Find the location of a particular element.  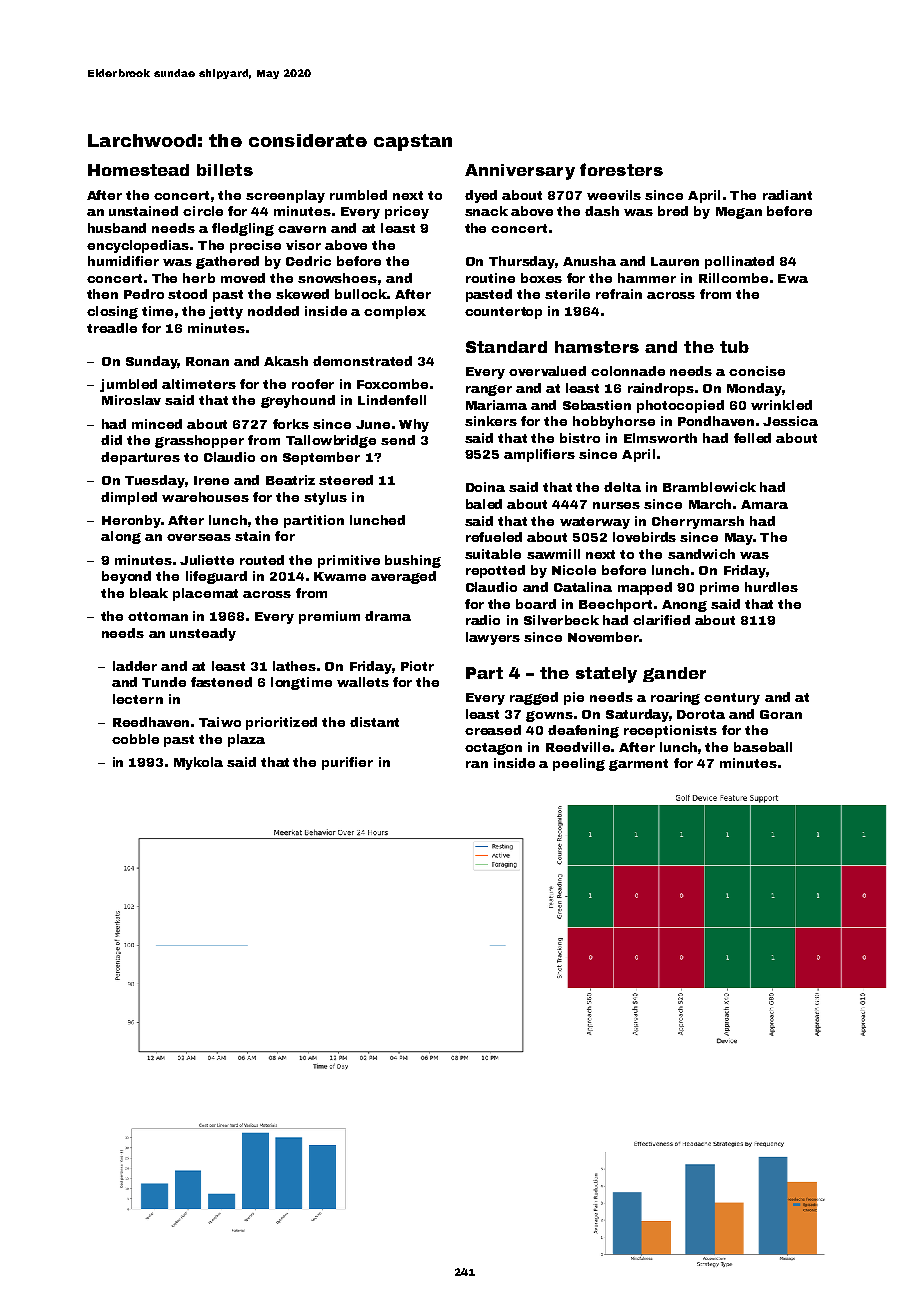

Mykola is located at coordinates (198, 763).
